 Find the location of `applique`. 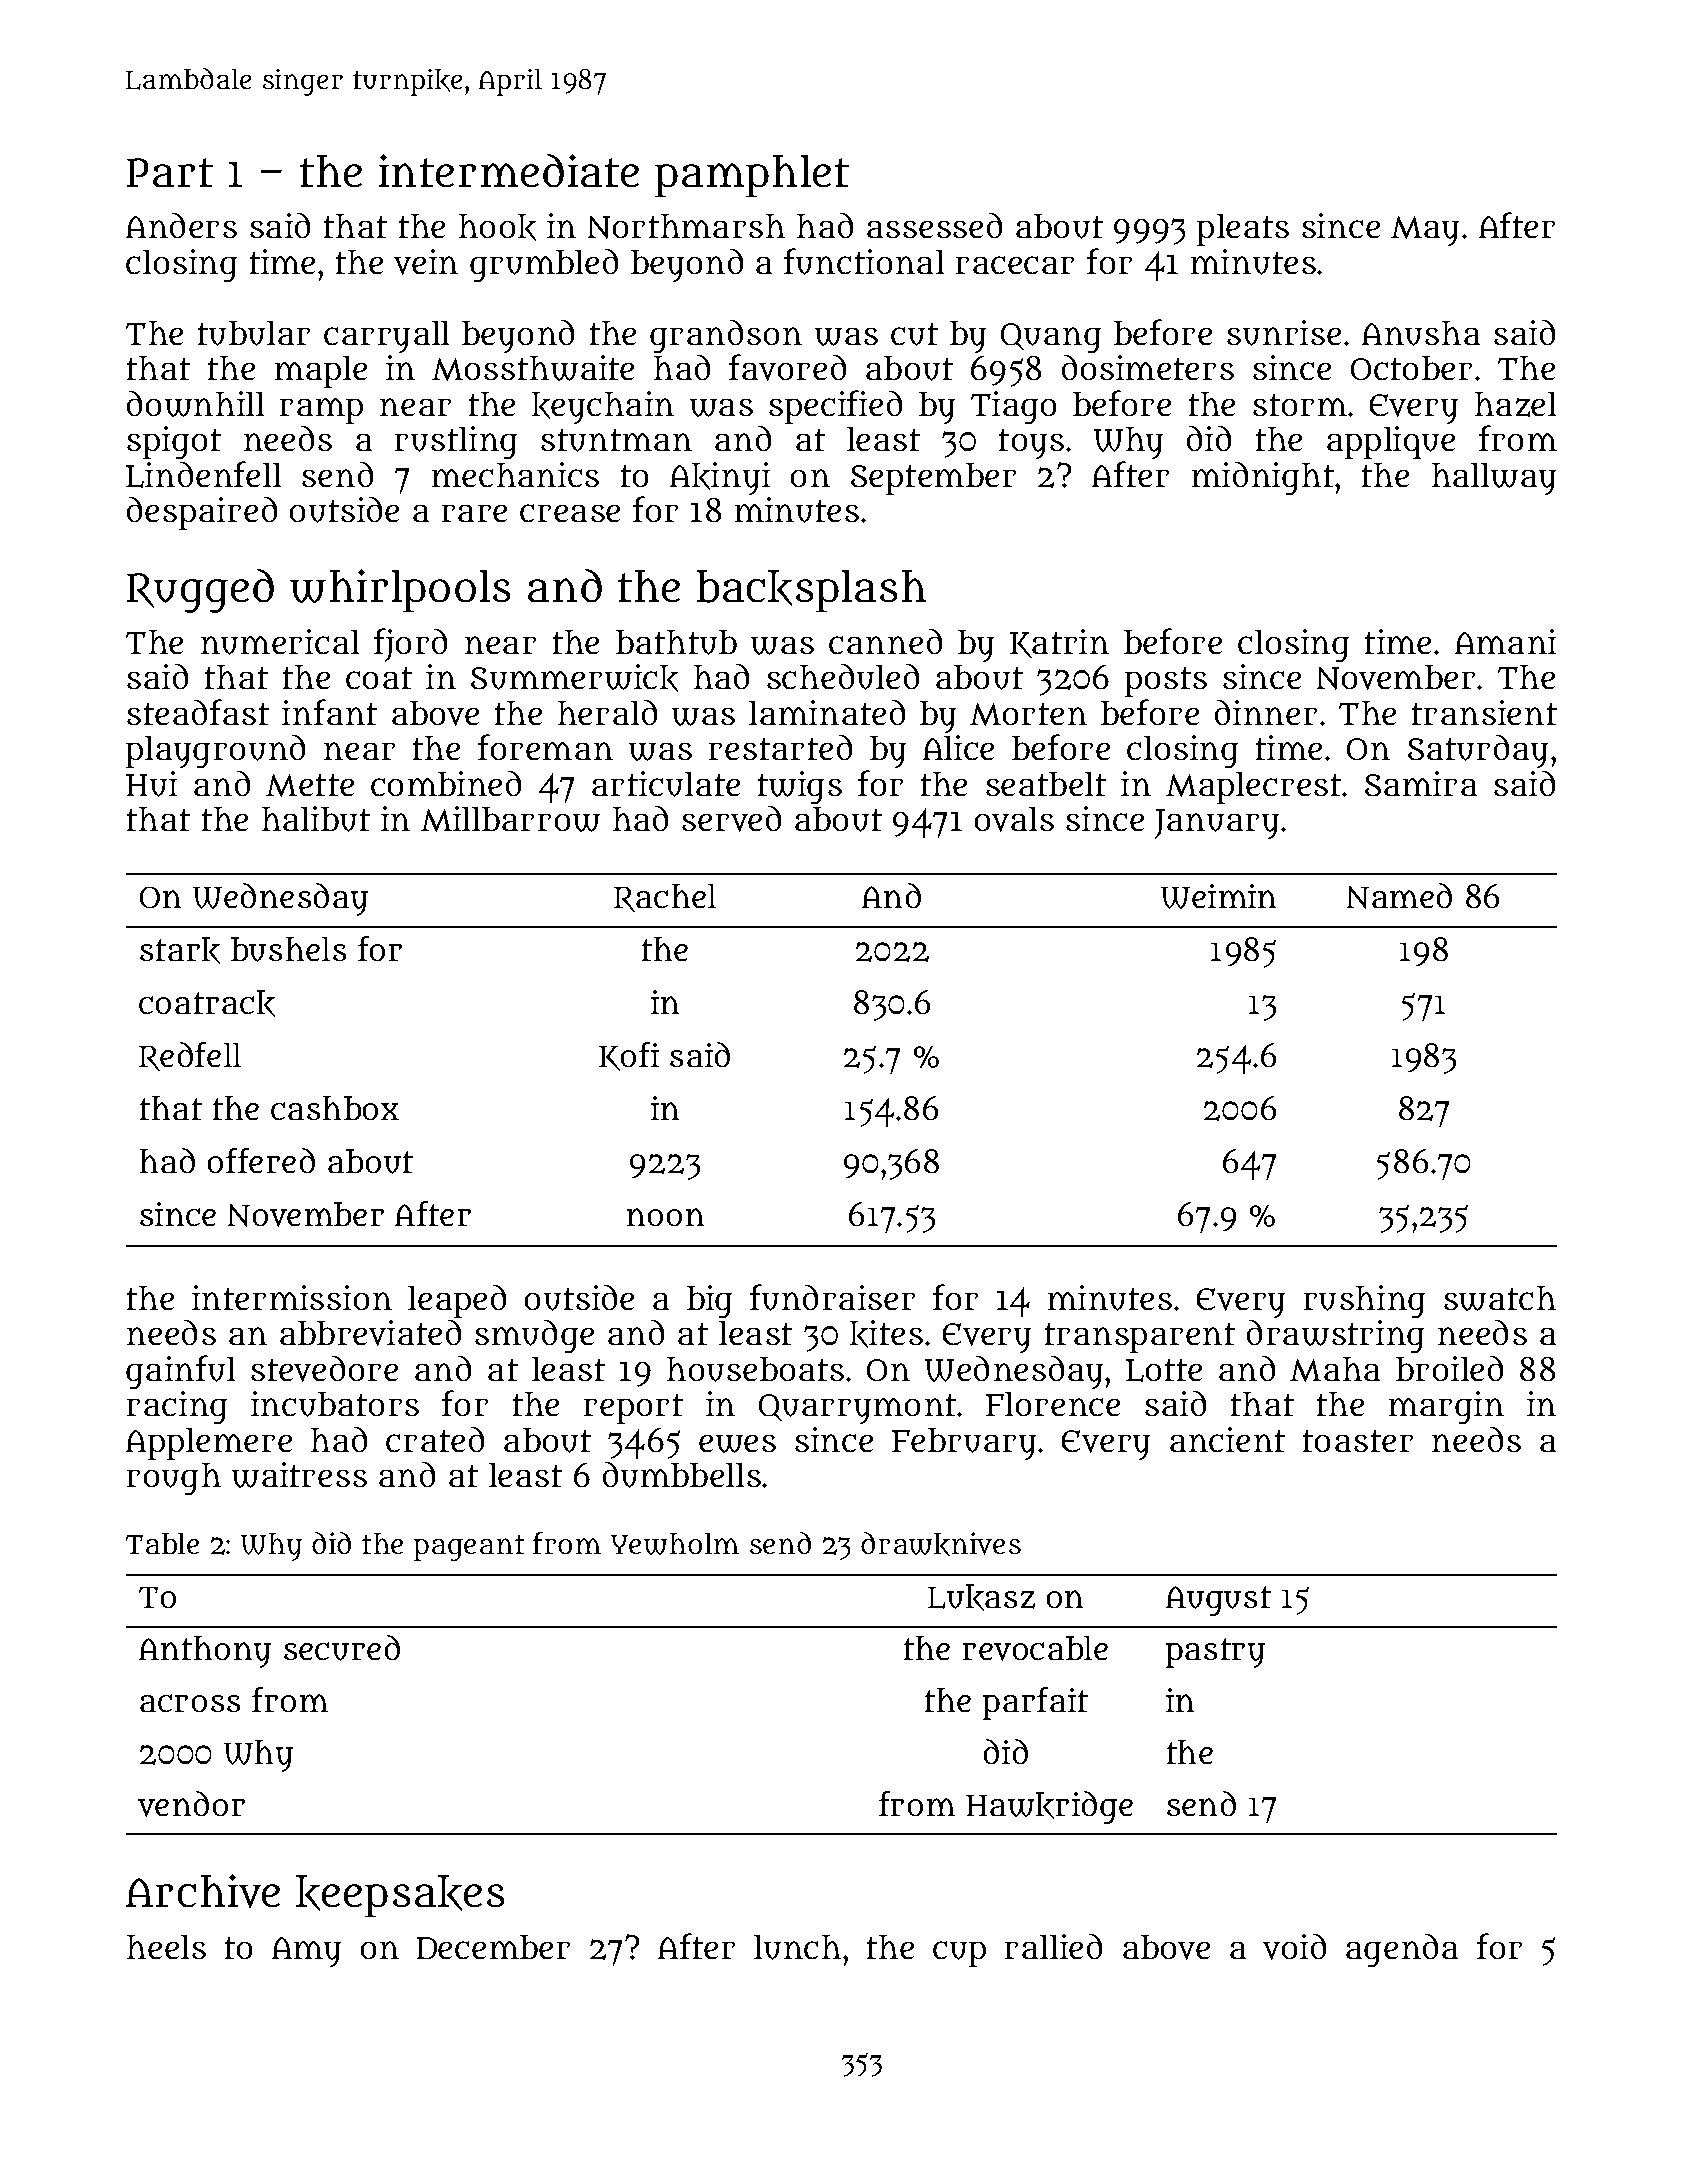

applique is located at coordinates (1391, 442).
